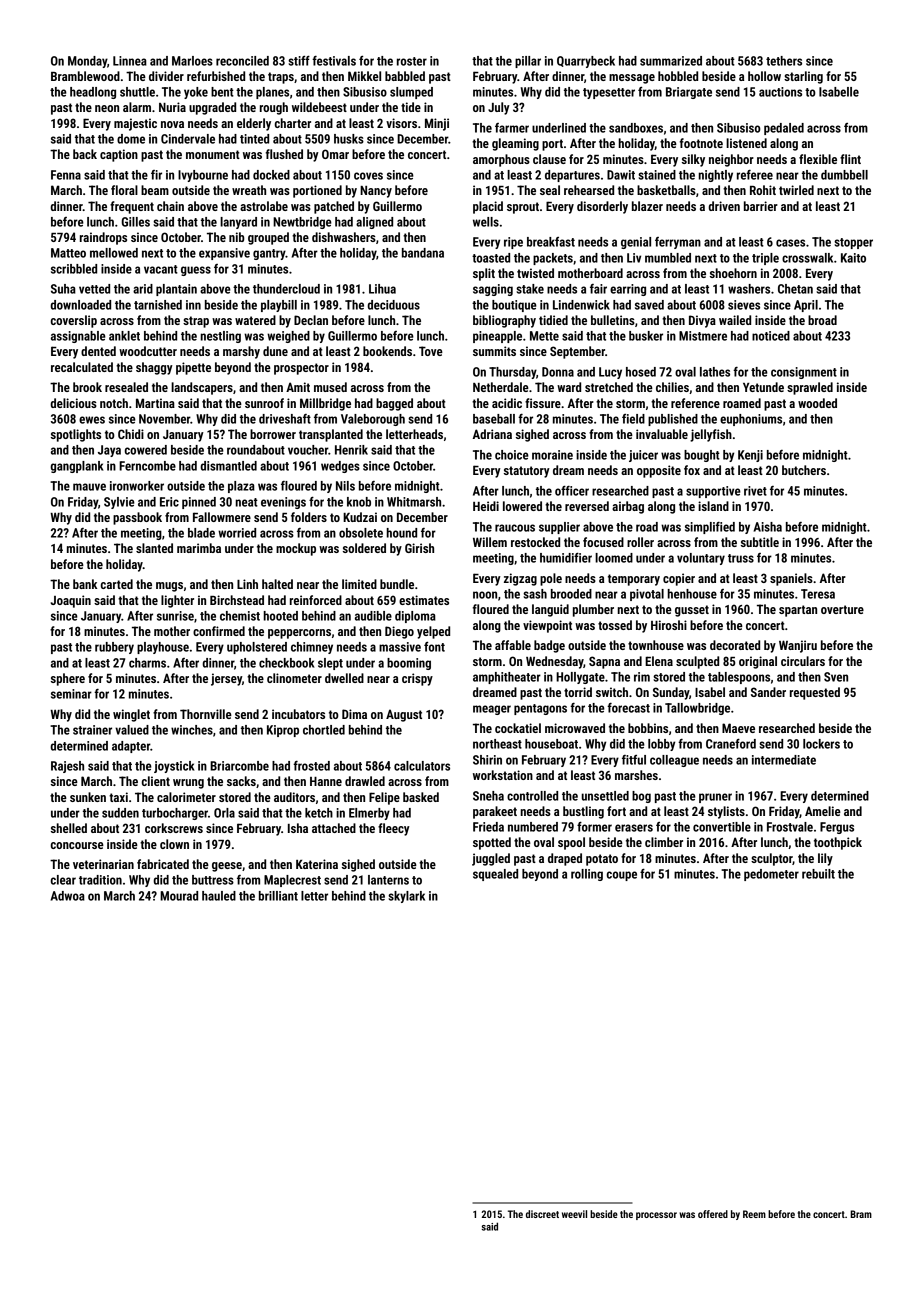  Describe the element at coordinates (89, 487) in the screenshot. I see `mauve` at that location.
